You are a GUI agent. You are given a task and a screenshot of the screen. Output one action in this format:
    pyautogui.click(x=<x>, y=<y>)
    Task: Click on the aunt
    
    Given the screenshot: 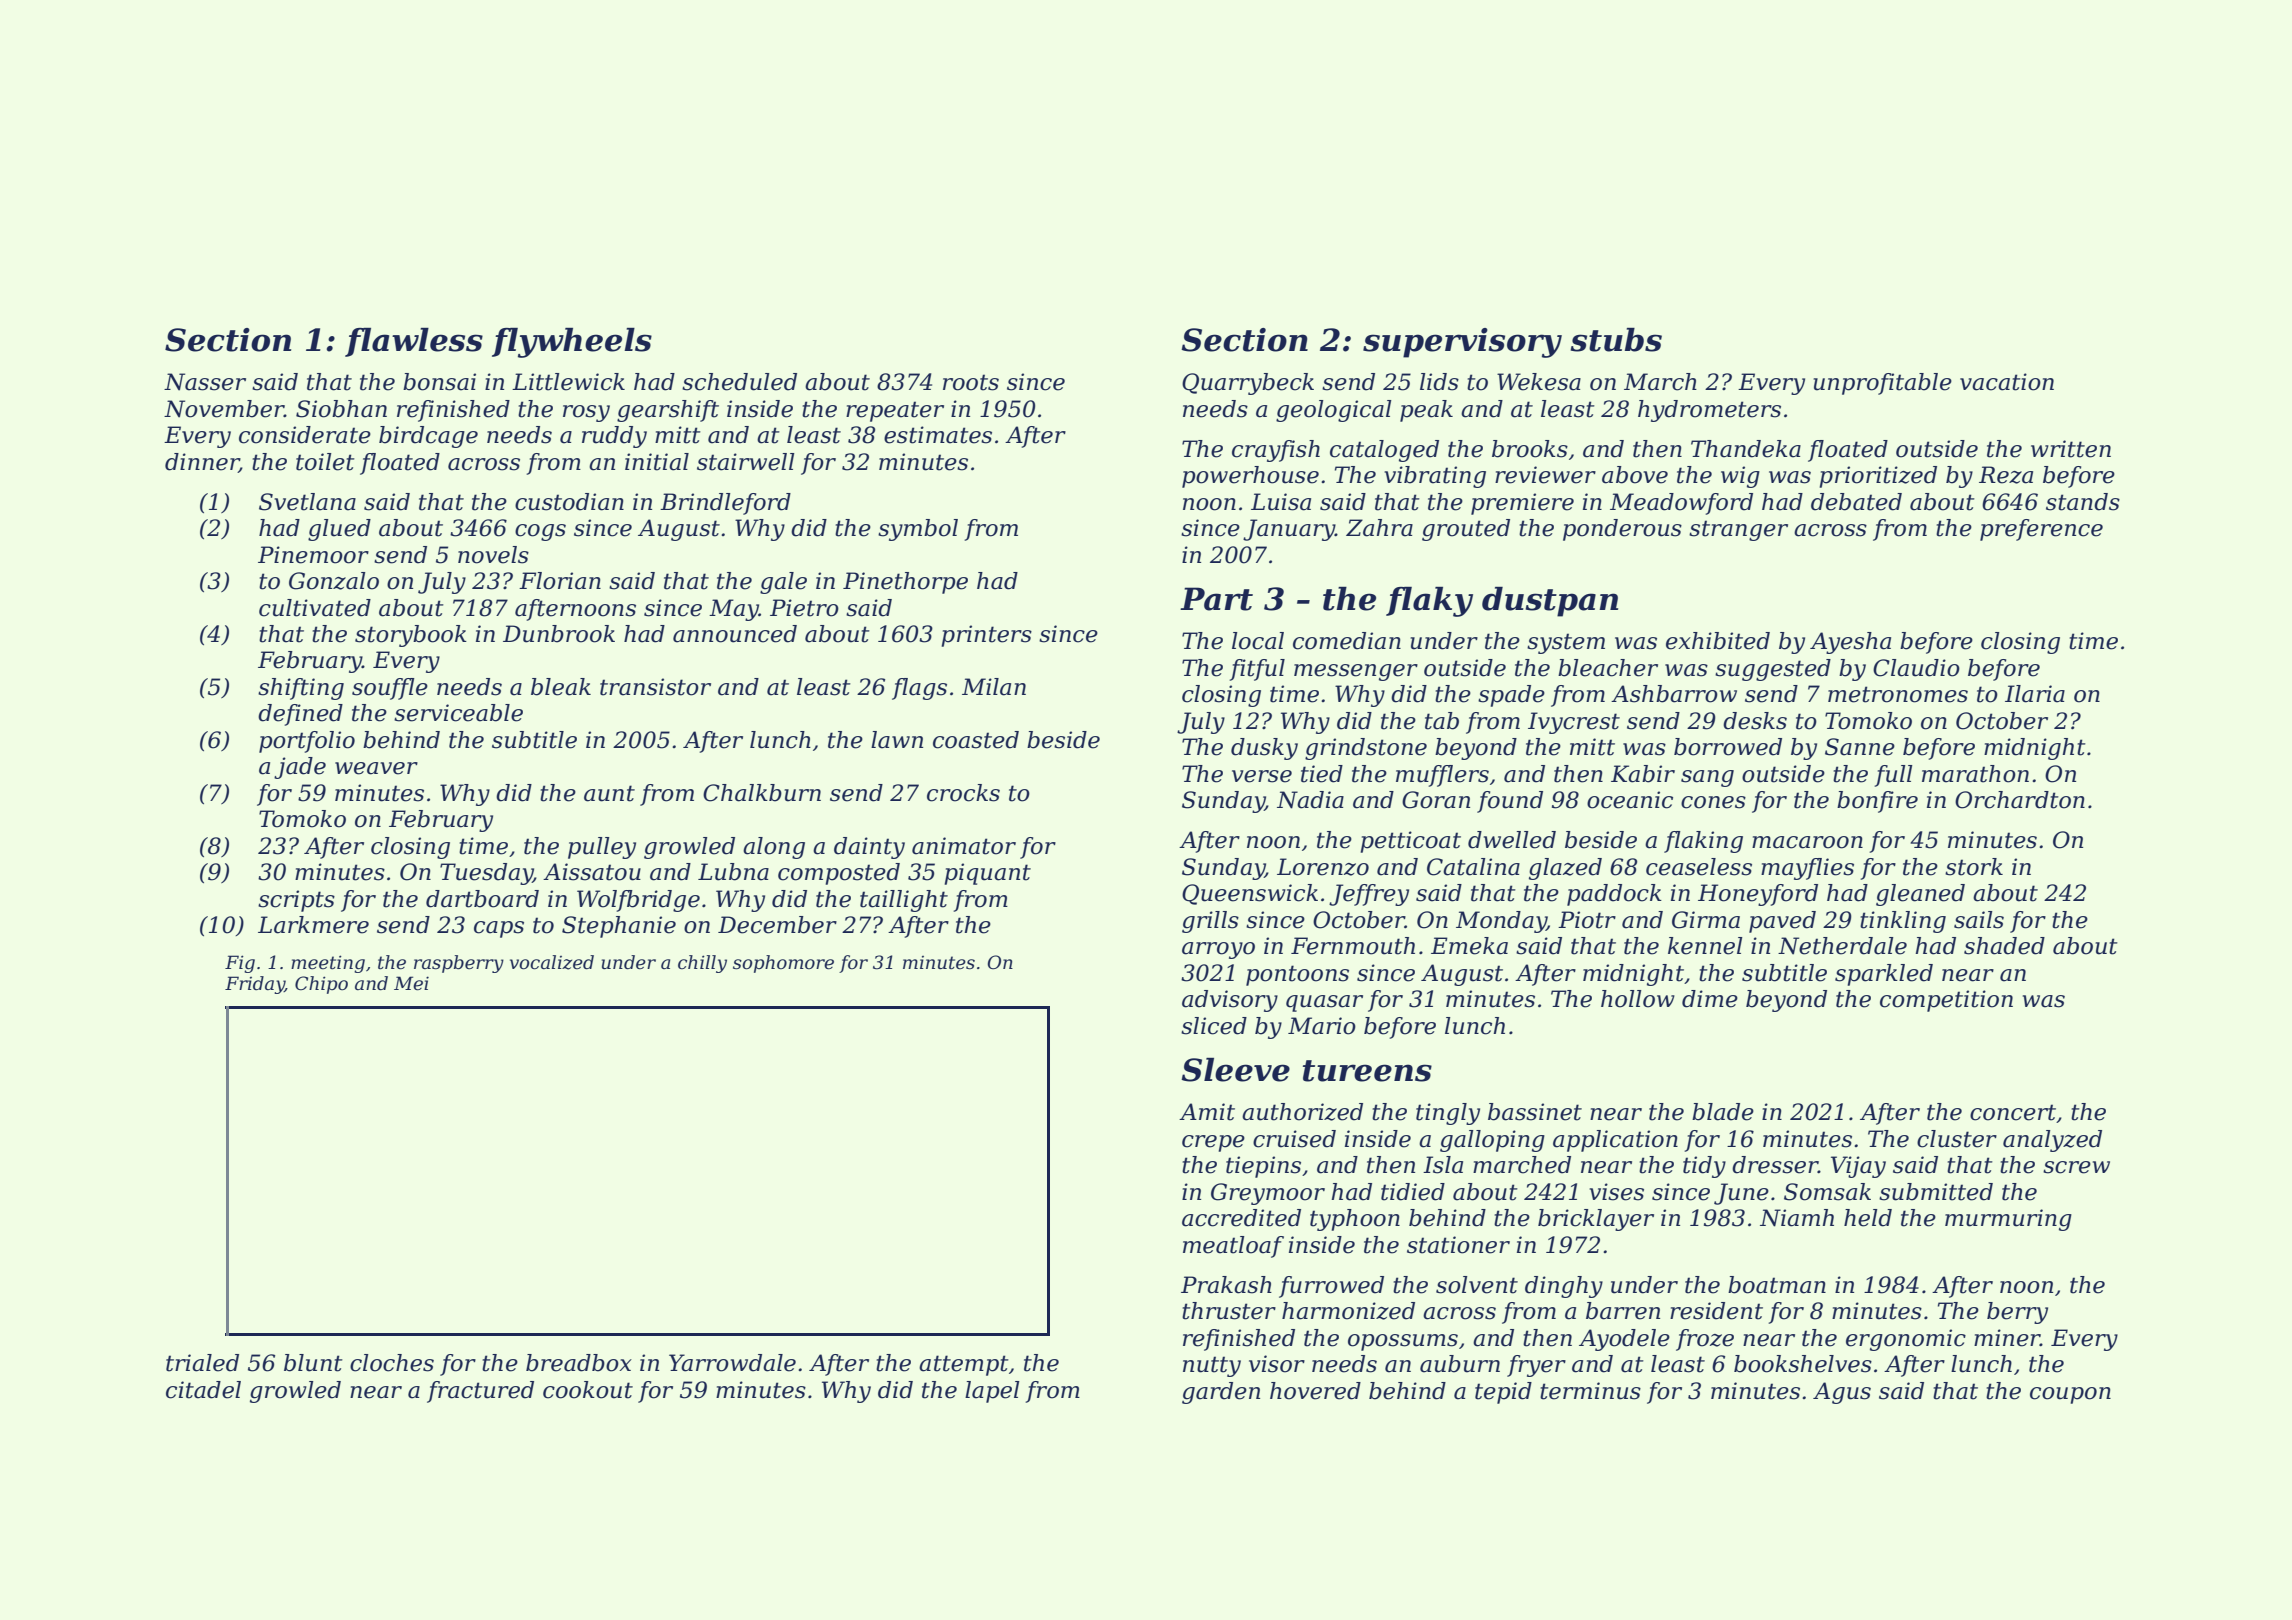 What is the action you would take?
    pyautogui.click(x=609, y=793)
